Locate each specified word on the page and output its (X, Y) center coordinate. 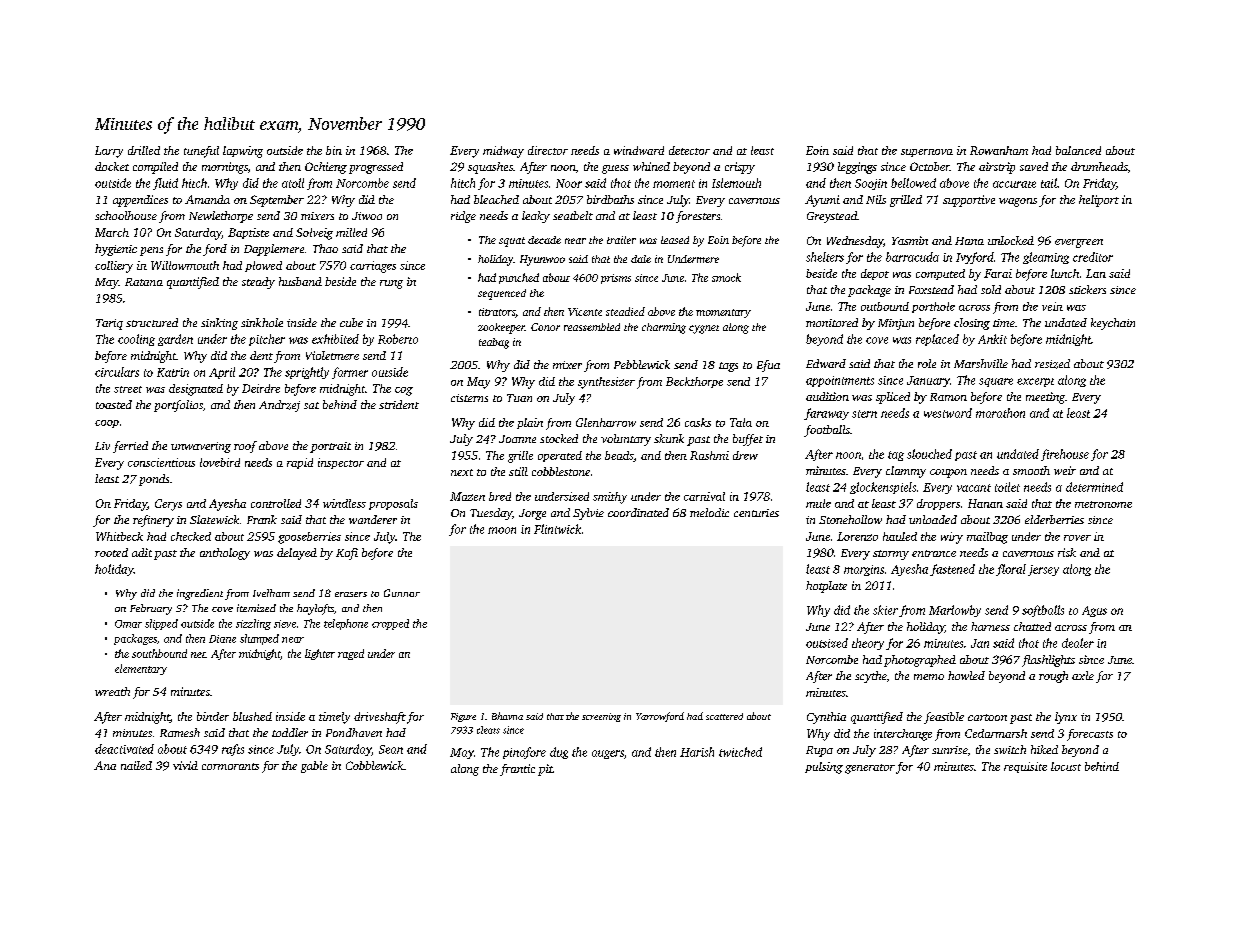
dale (641, 259)
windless (344, 503)
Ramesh (180, 732)
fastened (952, 570)
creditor (1093, 257)
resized (1052, 364)
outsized (827, 643)
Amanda (207, 199)
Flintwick (557, 529)
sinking (219, 324)
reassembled (592, 327)
